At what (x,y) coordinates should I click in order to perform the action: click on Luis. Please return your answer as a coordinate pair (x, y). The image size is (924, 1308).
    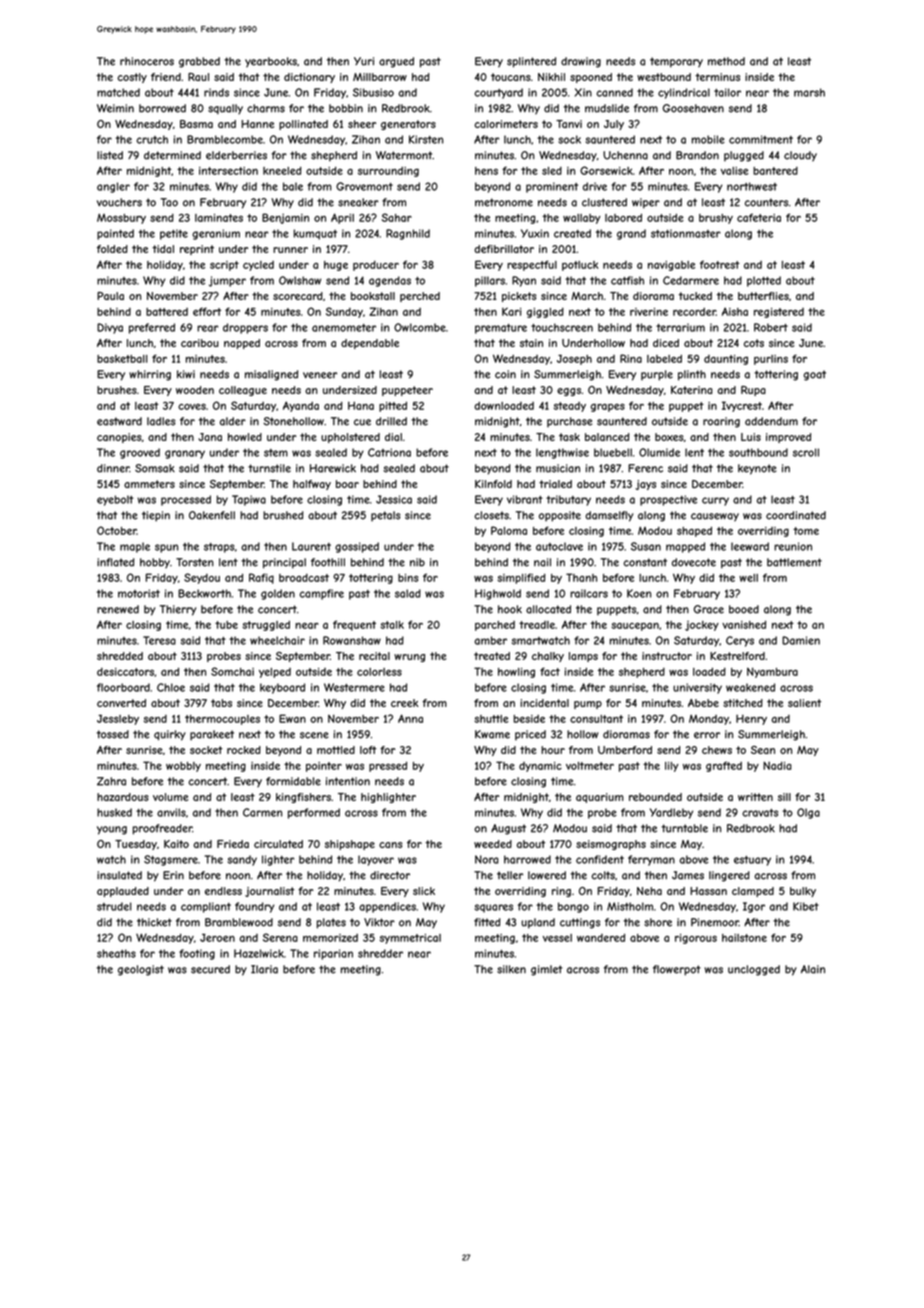
    Looking at the image, I should click on (751, 437).
